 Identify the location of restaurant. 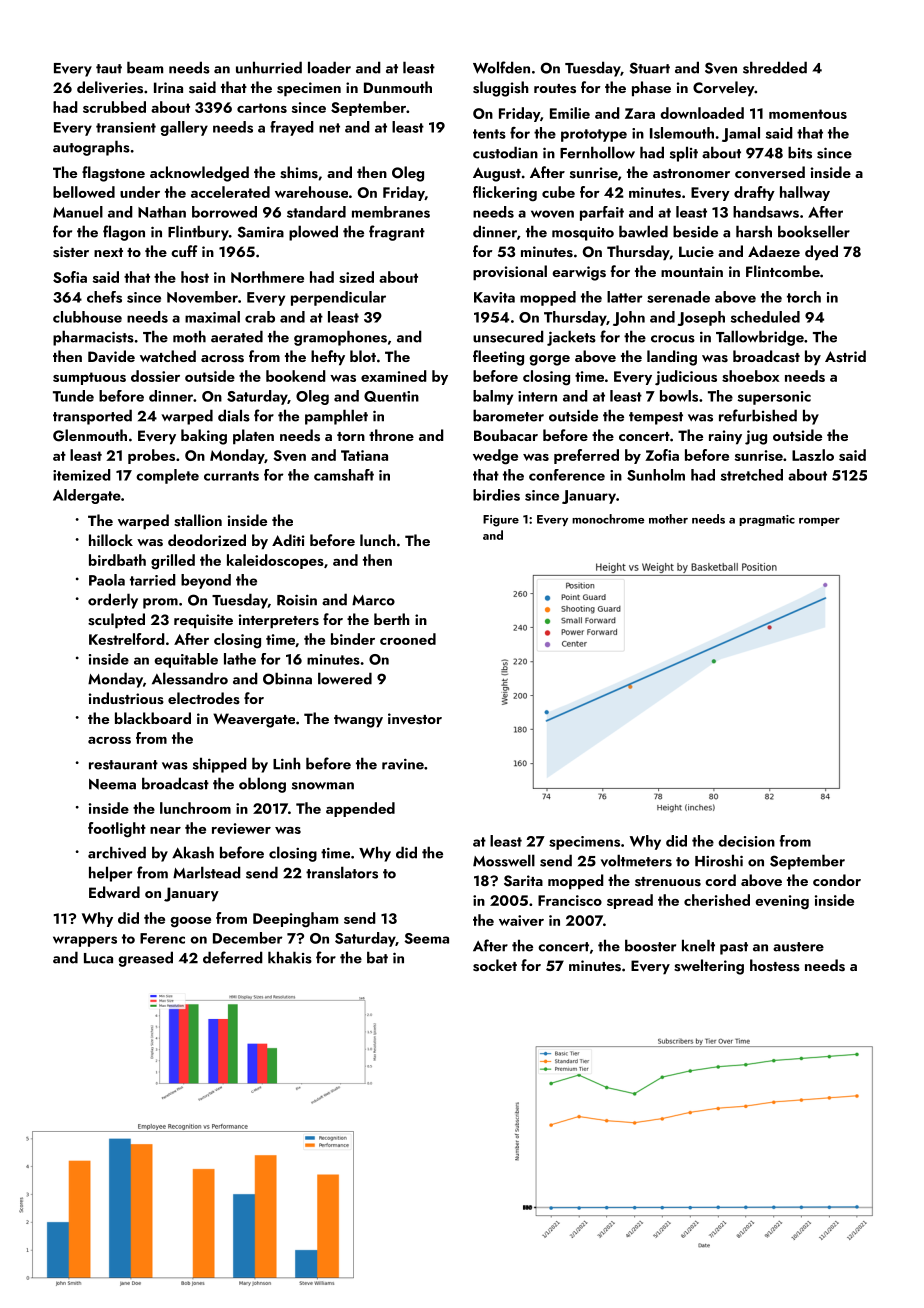
(123, 765).
